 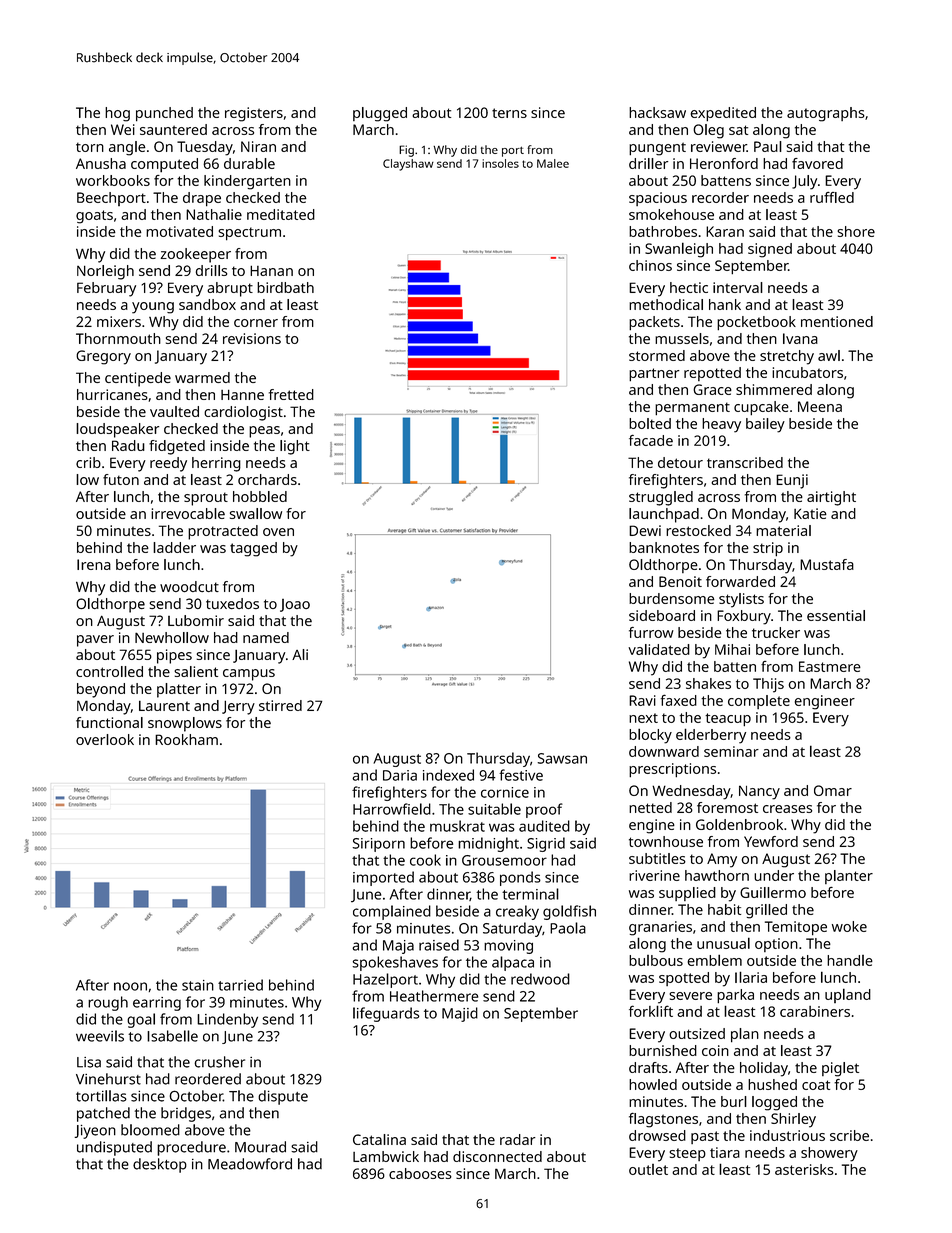 What do you see at coordinates (271, 270) in the screenshot?
I see `Hanan` at bounding box center [271, 270].
